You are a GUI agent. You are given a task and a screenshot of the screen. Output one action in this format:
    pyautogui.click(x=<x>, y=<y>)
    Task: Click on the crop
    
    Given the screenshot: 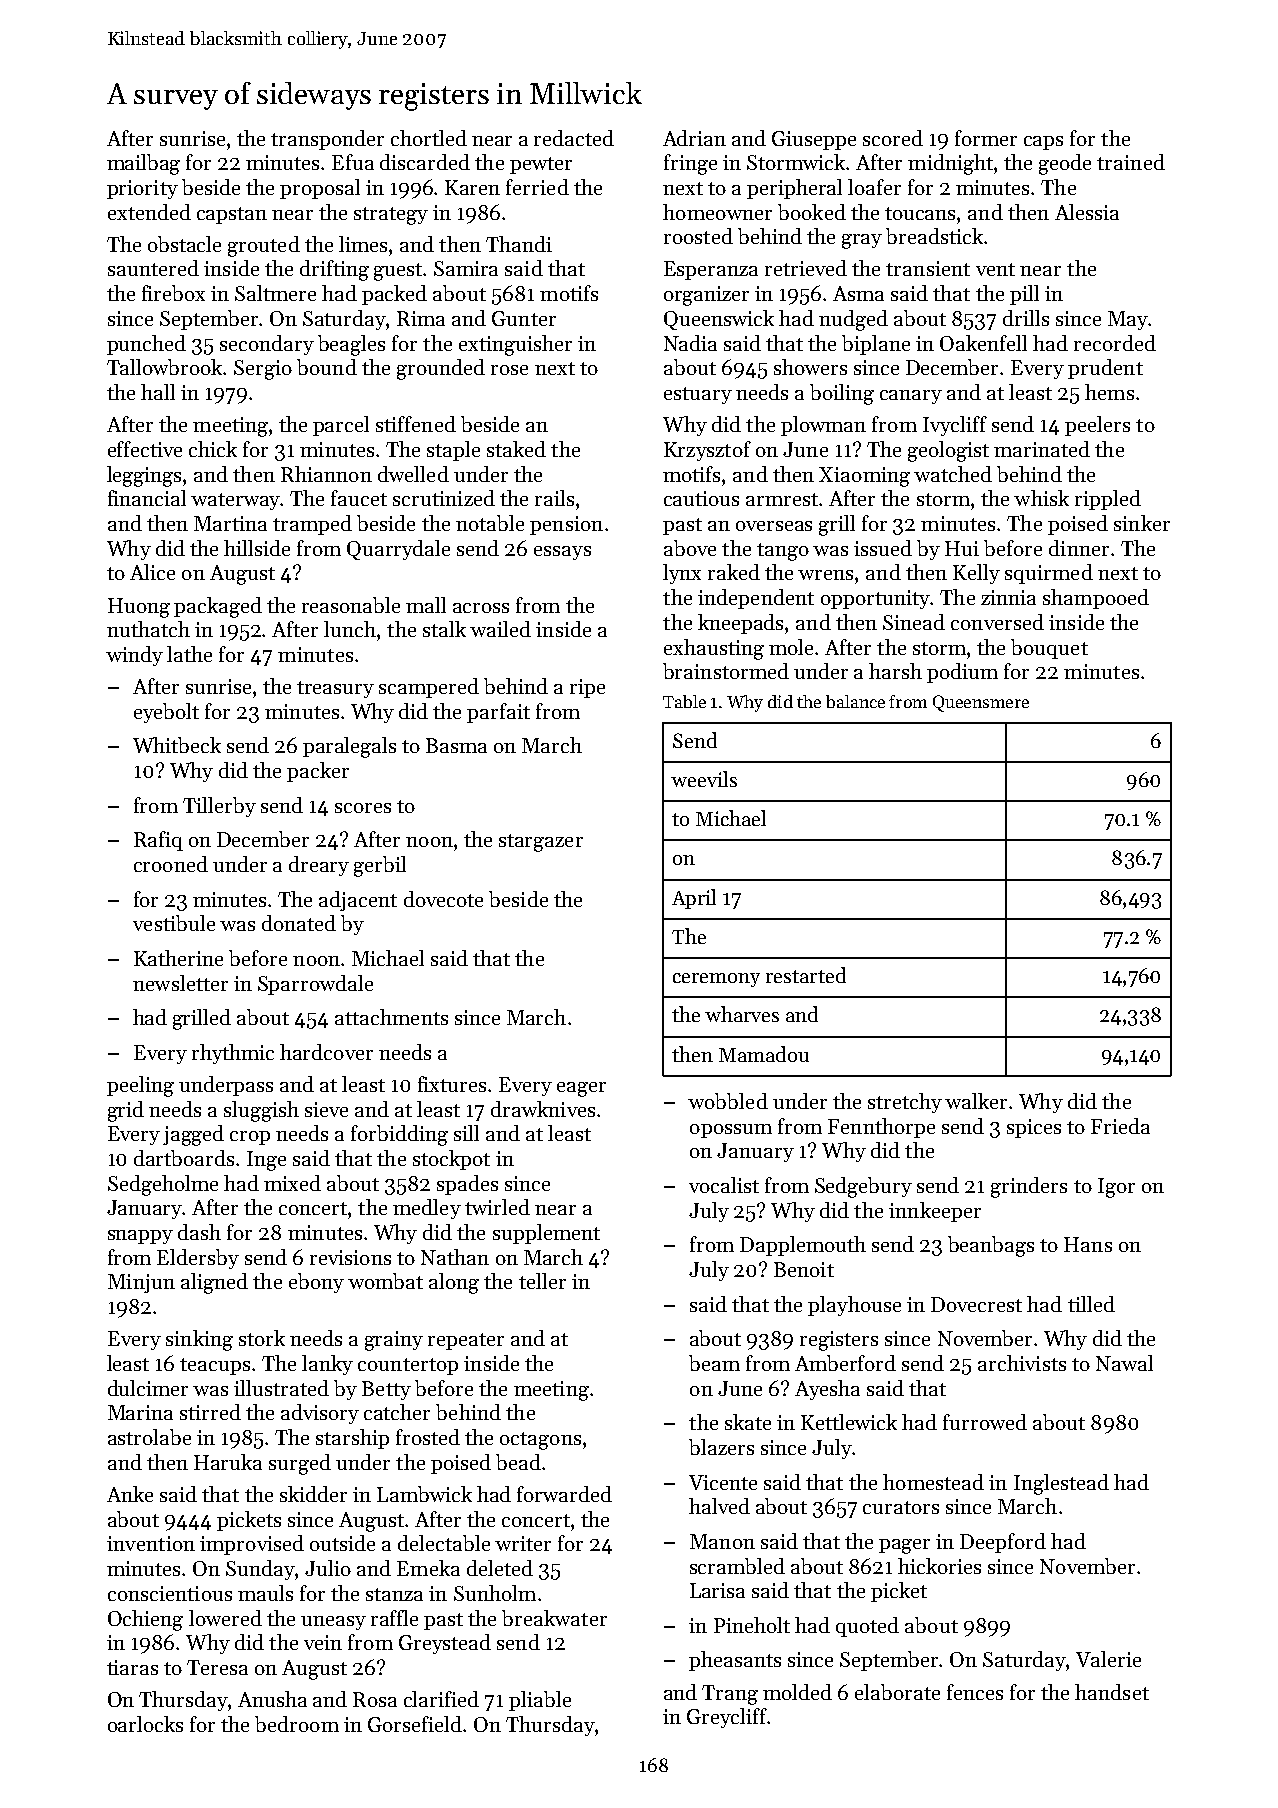 What is the action you would take?
    pyautogui.click(x=250, y=1138)
